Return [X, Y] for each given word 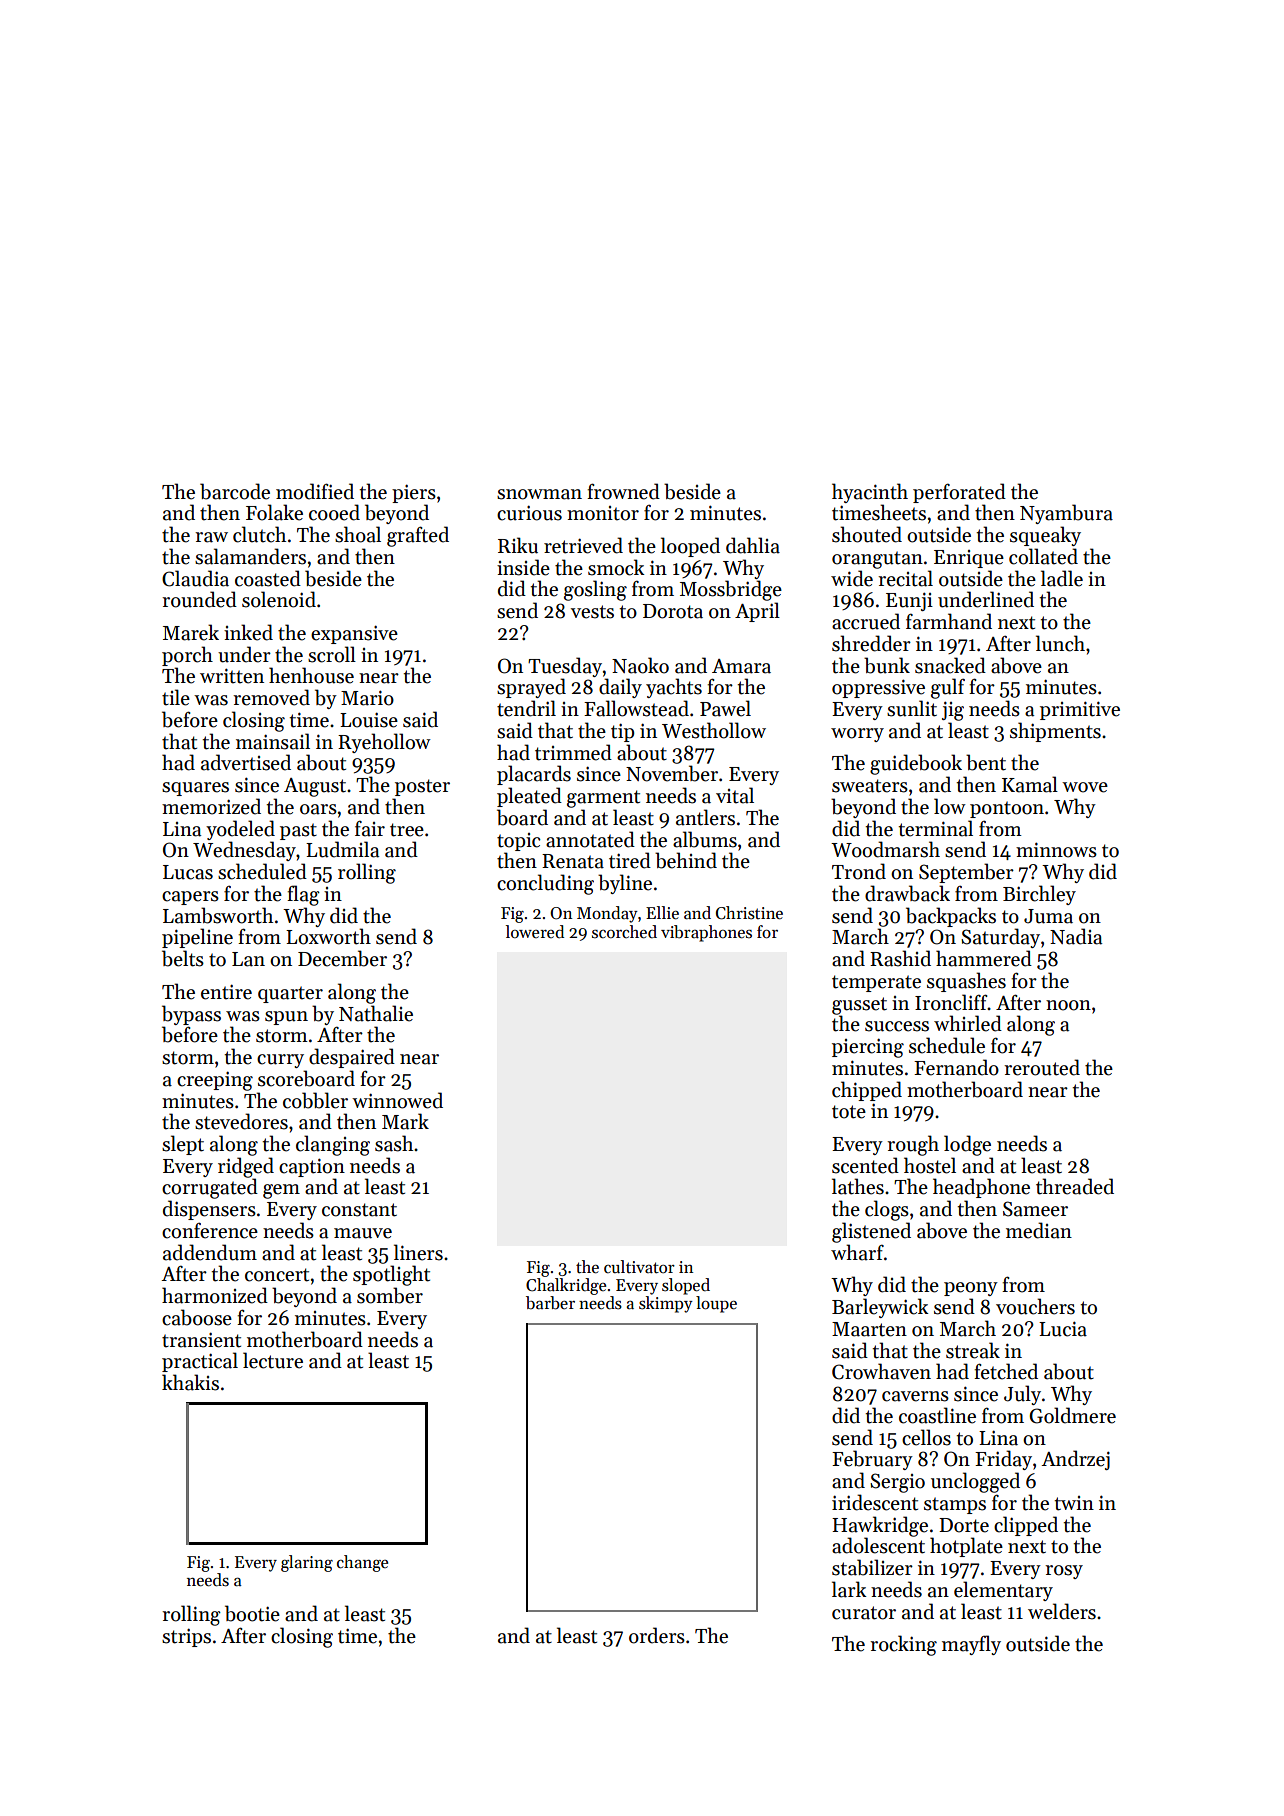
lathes [858, 1186]
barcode [235, 491]
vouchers [1035, 1306]
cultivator [639, 1267]
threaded [1075, 1186]
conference [210, 1230]
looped [690, 547]
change [362, 1563]
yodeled [240, 830]
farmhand [949, 621]
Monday [607, 914]
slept [183, 1145]
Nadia [1076, 936]
